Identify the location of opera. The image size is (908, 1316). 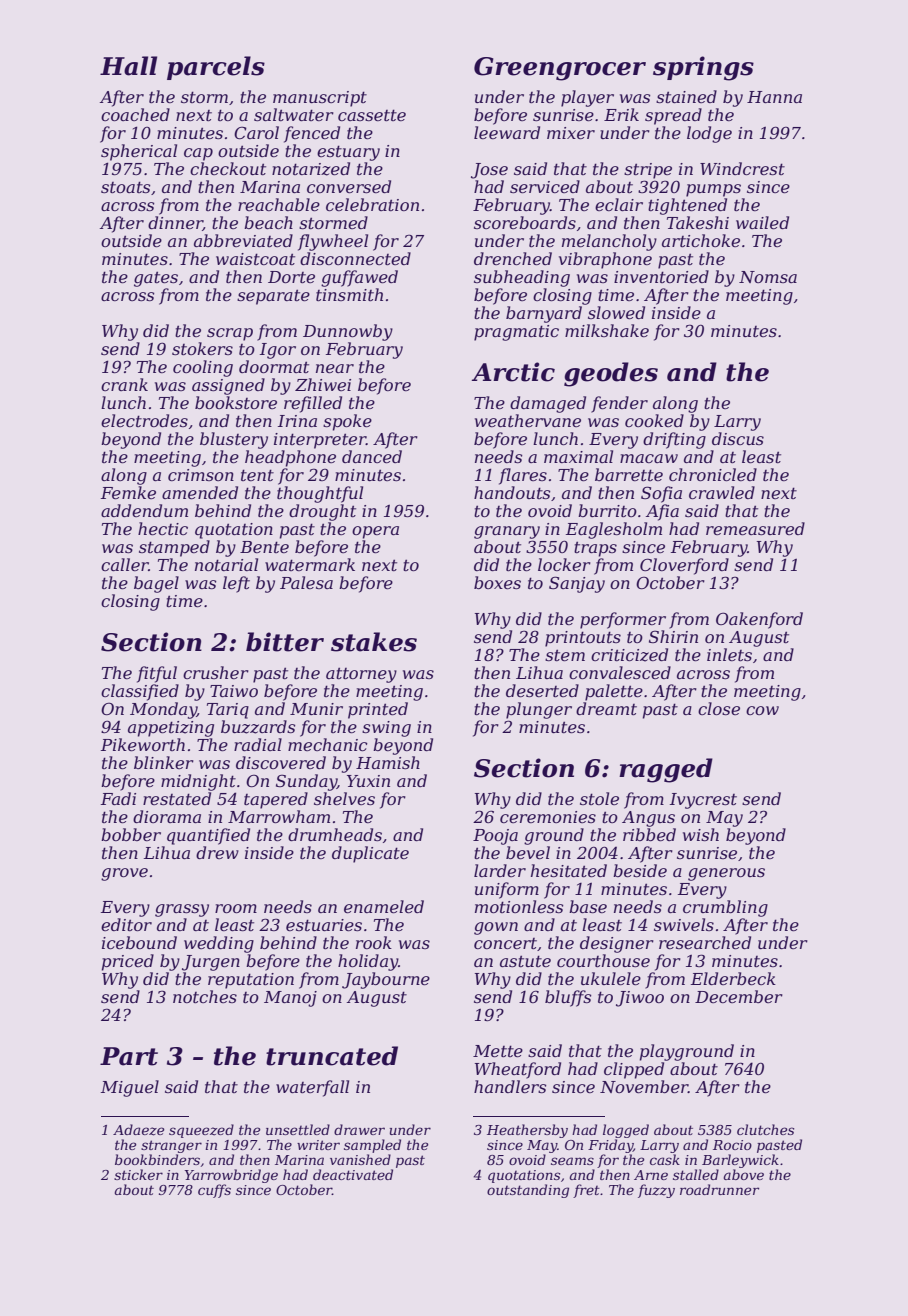
(375, 532).
